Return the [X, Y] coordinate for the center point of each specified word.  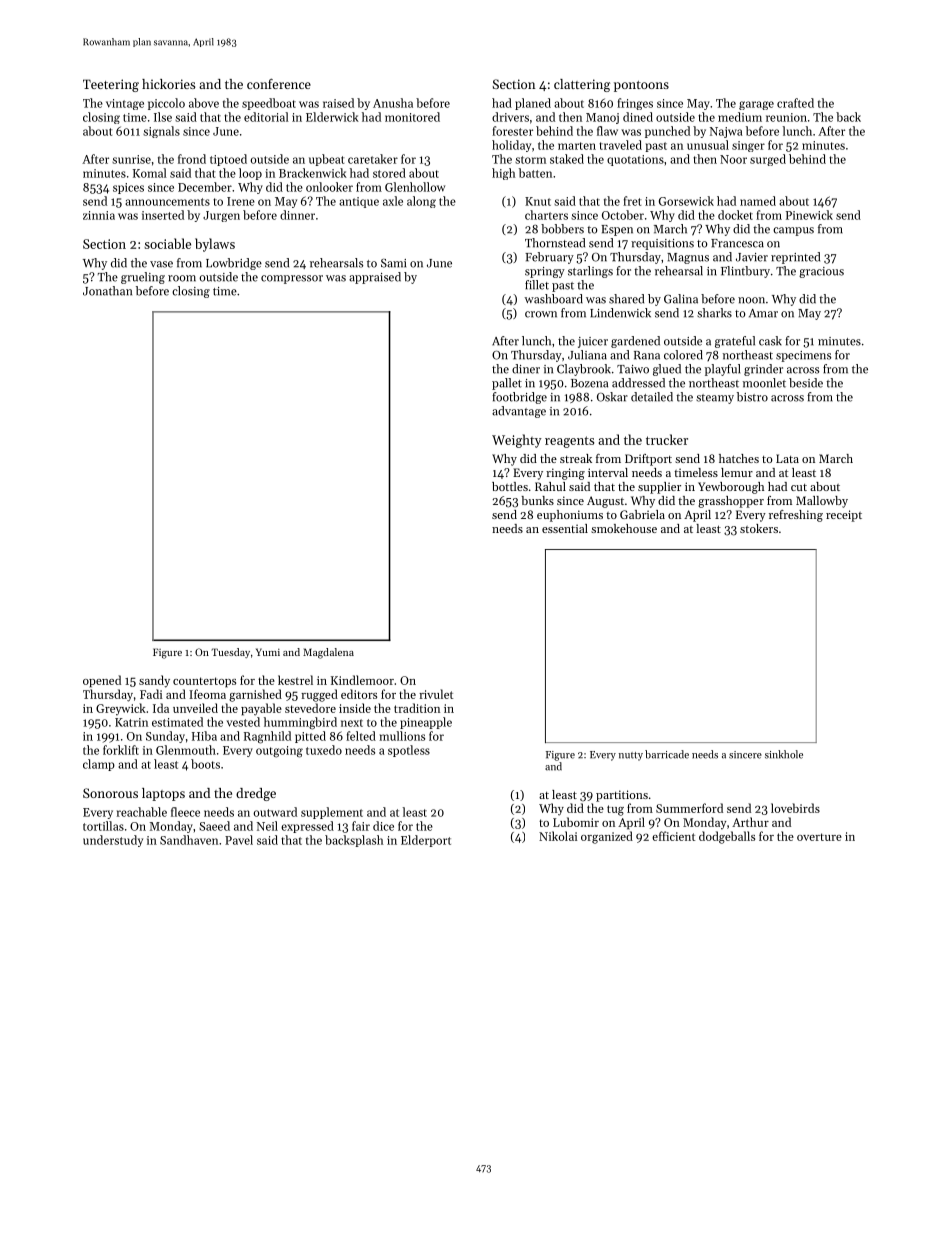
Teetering [111, 85]
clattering [582, 85]
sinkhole [784, 754]
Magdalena [328, 653]
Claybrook [584, 370]
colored [683, 355]
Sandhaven [189, 840]
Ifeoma [207, 694]
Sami [393, 263]
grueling [143, 278]
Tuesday [230, 653]
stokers [759, 528]
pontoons [641, 86]
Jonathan [107, 291]
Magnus [688, 258]
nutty [631, 756]
